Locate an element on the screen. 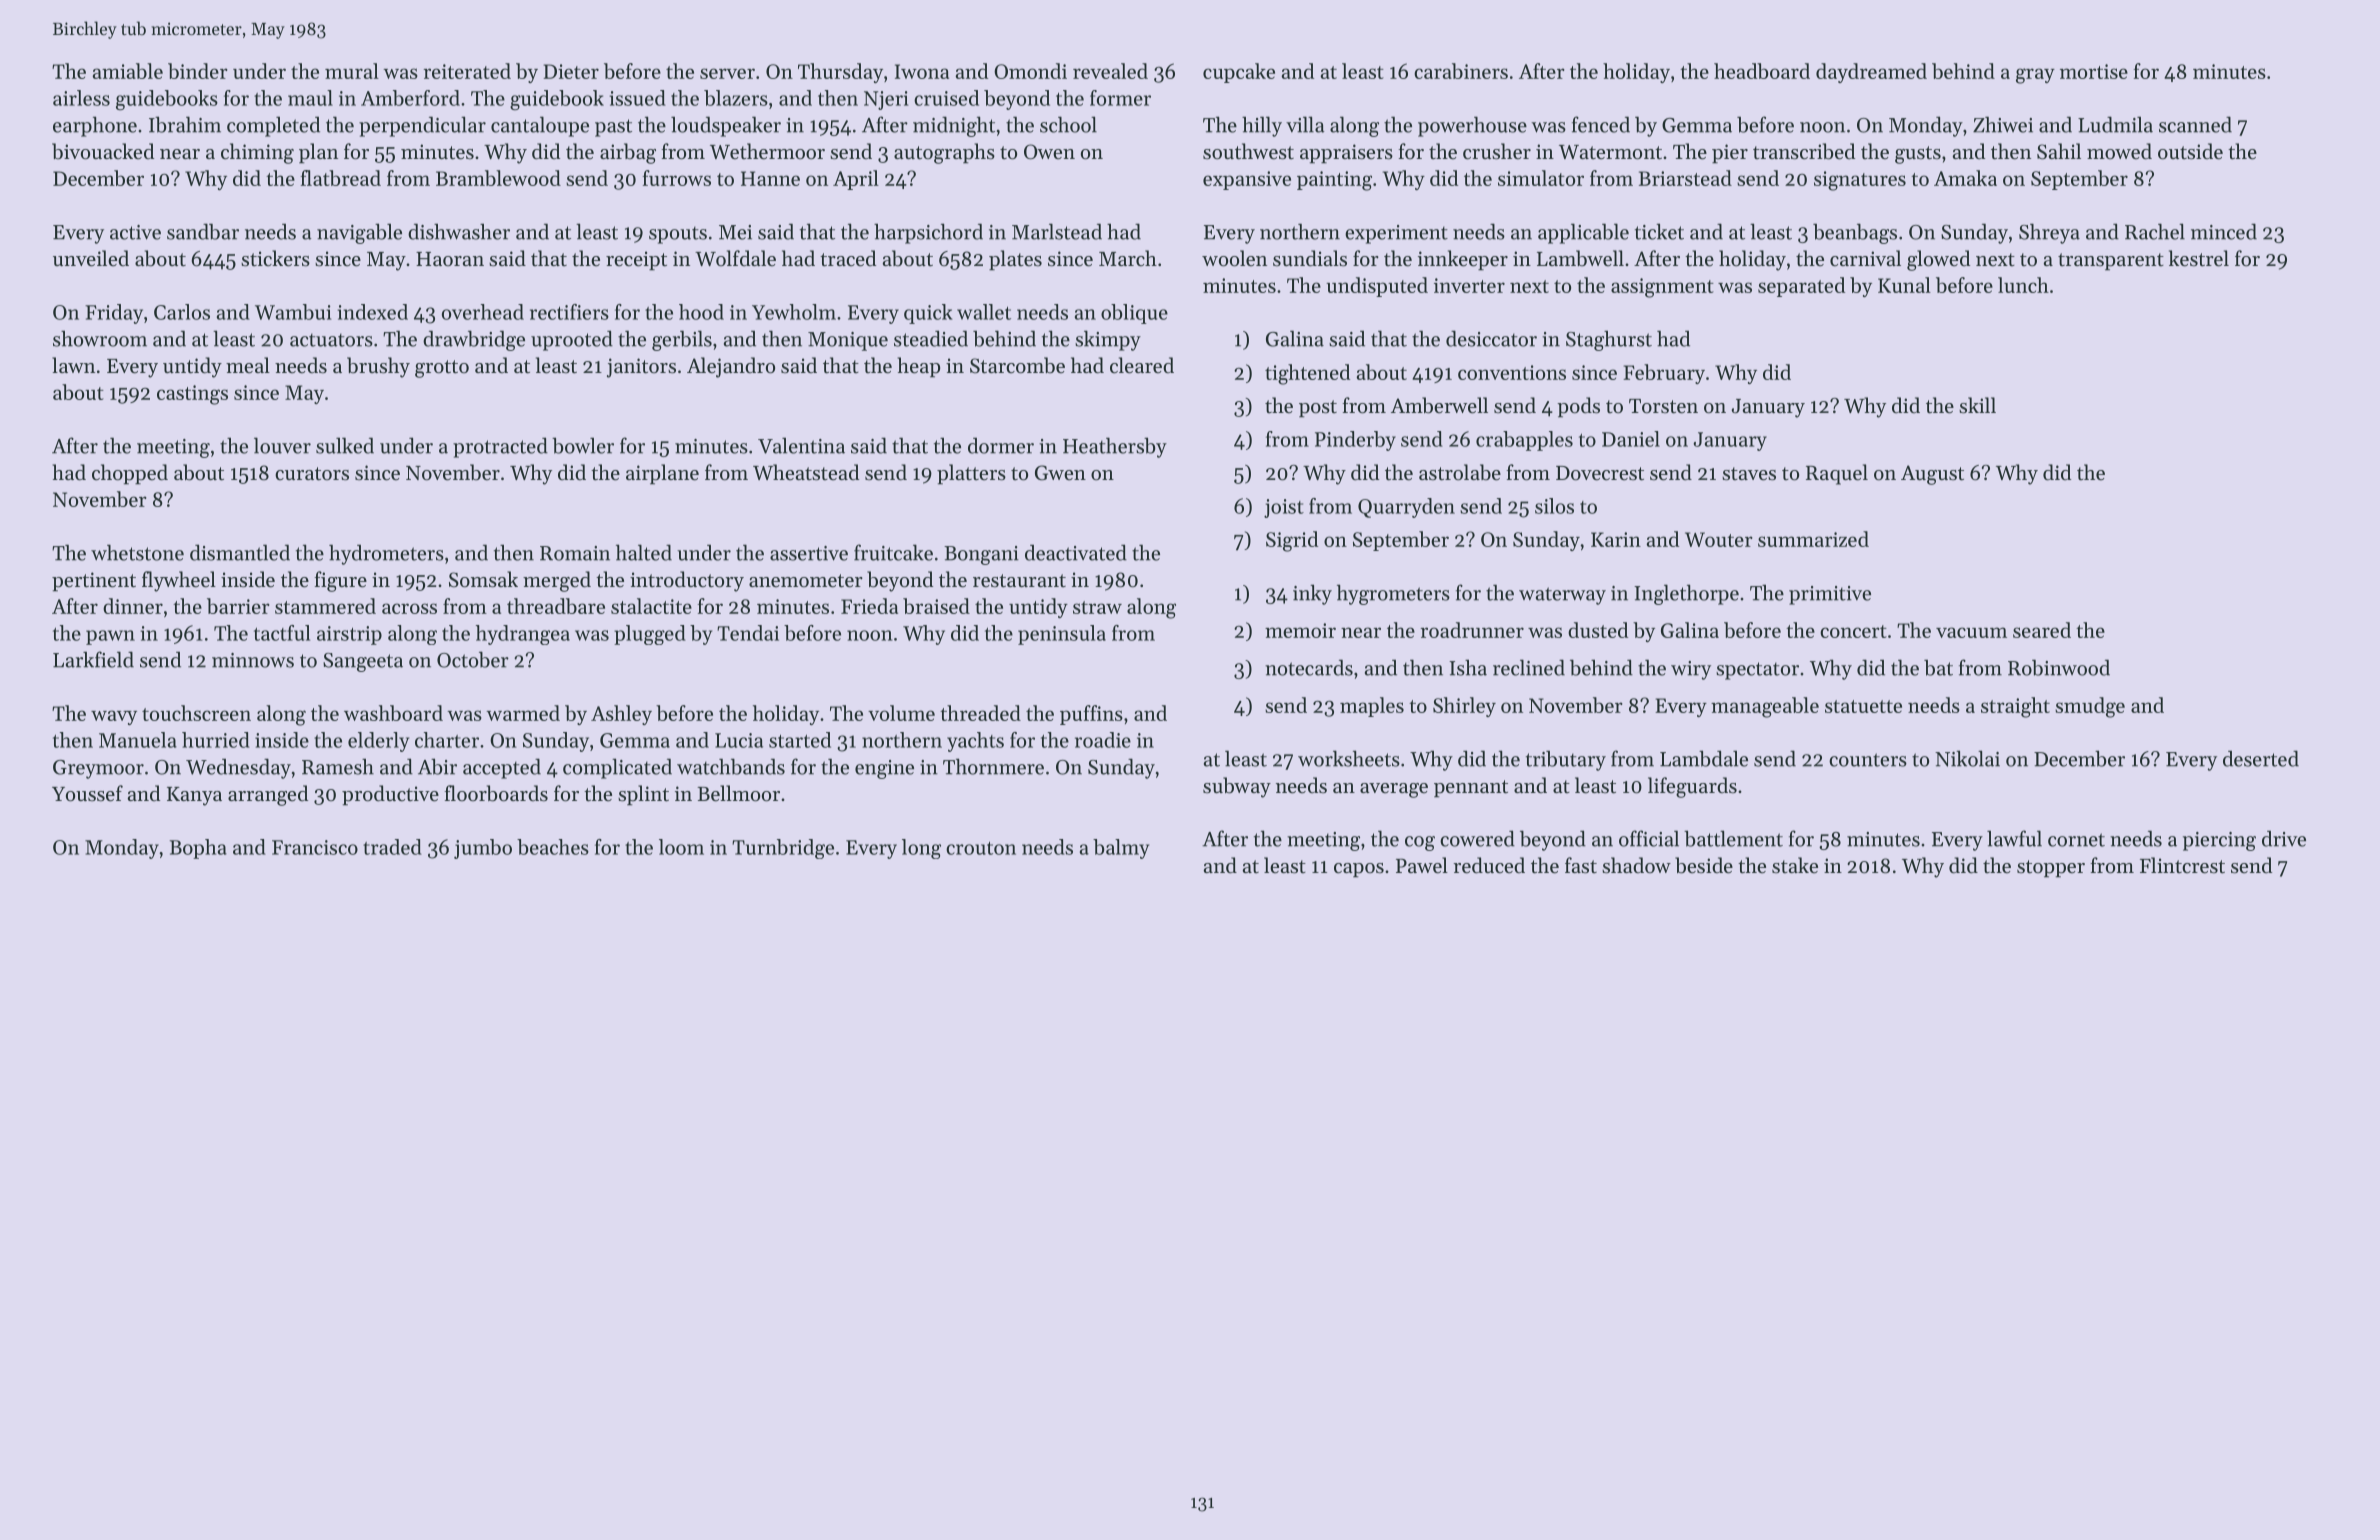  separated is located at coordinates (1801, 287).
